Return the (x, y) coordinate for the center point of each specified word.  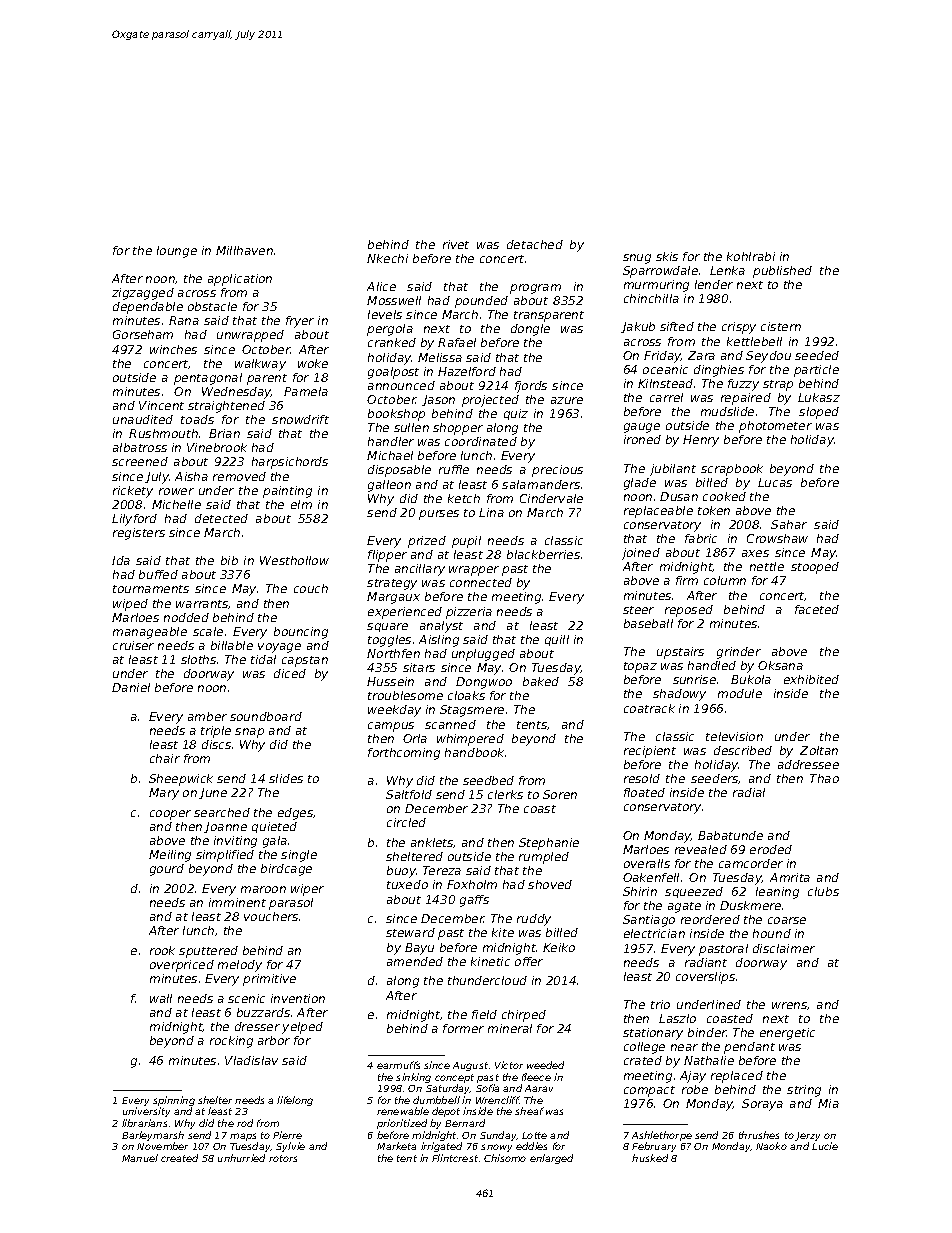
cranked (392, 342)
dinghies (719, 371)
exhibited (811, 679)
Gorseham (143, 334)
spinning (174, 1101)
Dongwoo (484, 683)
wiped (130, 605)
